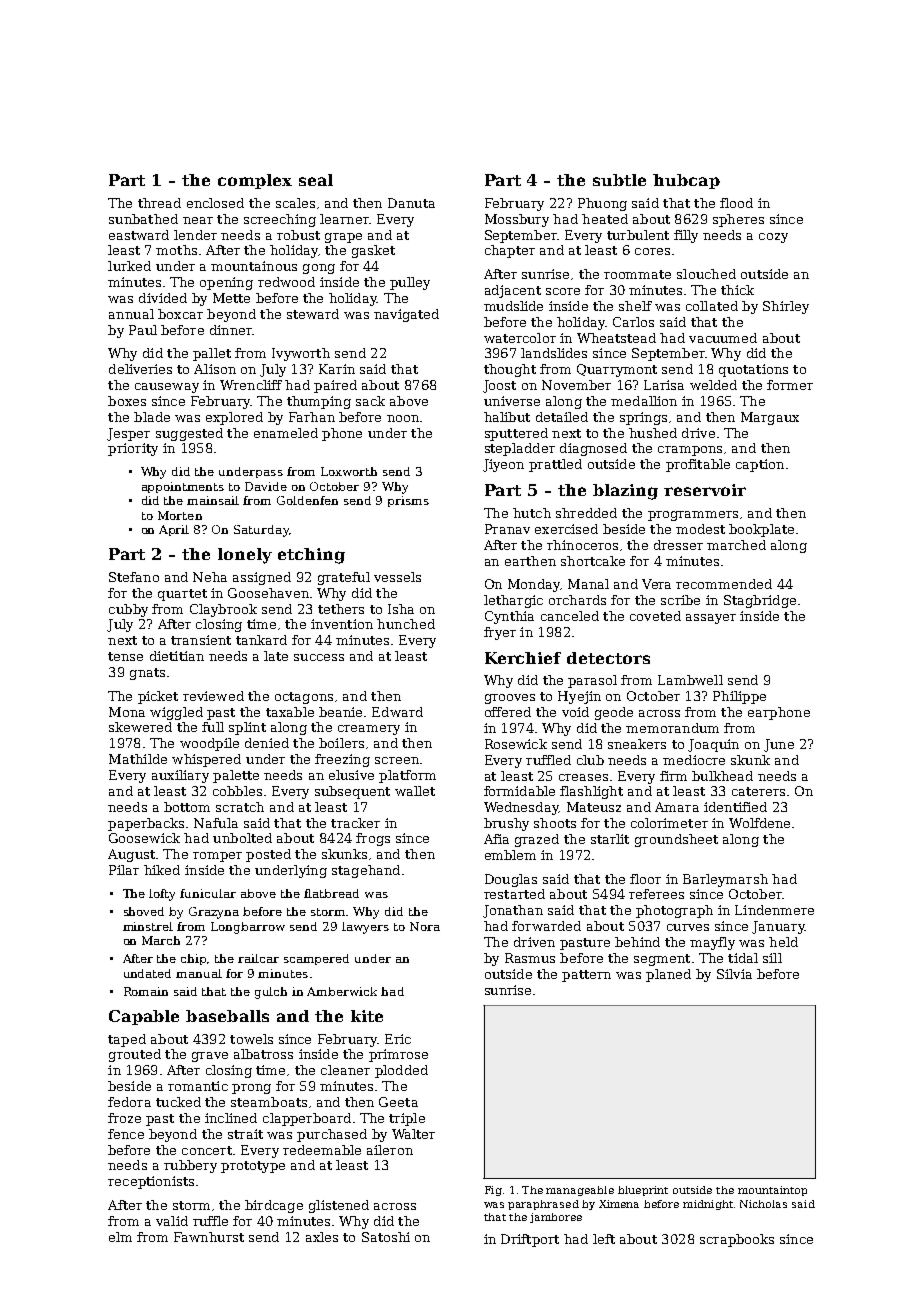  I want to click on Fig, so click(493, 1191).
